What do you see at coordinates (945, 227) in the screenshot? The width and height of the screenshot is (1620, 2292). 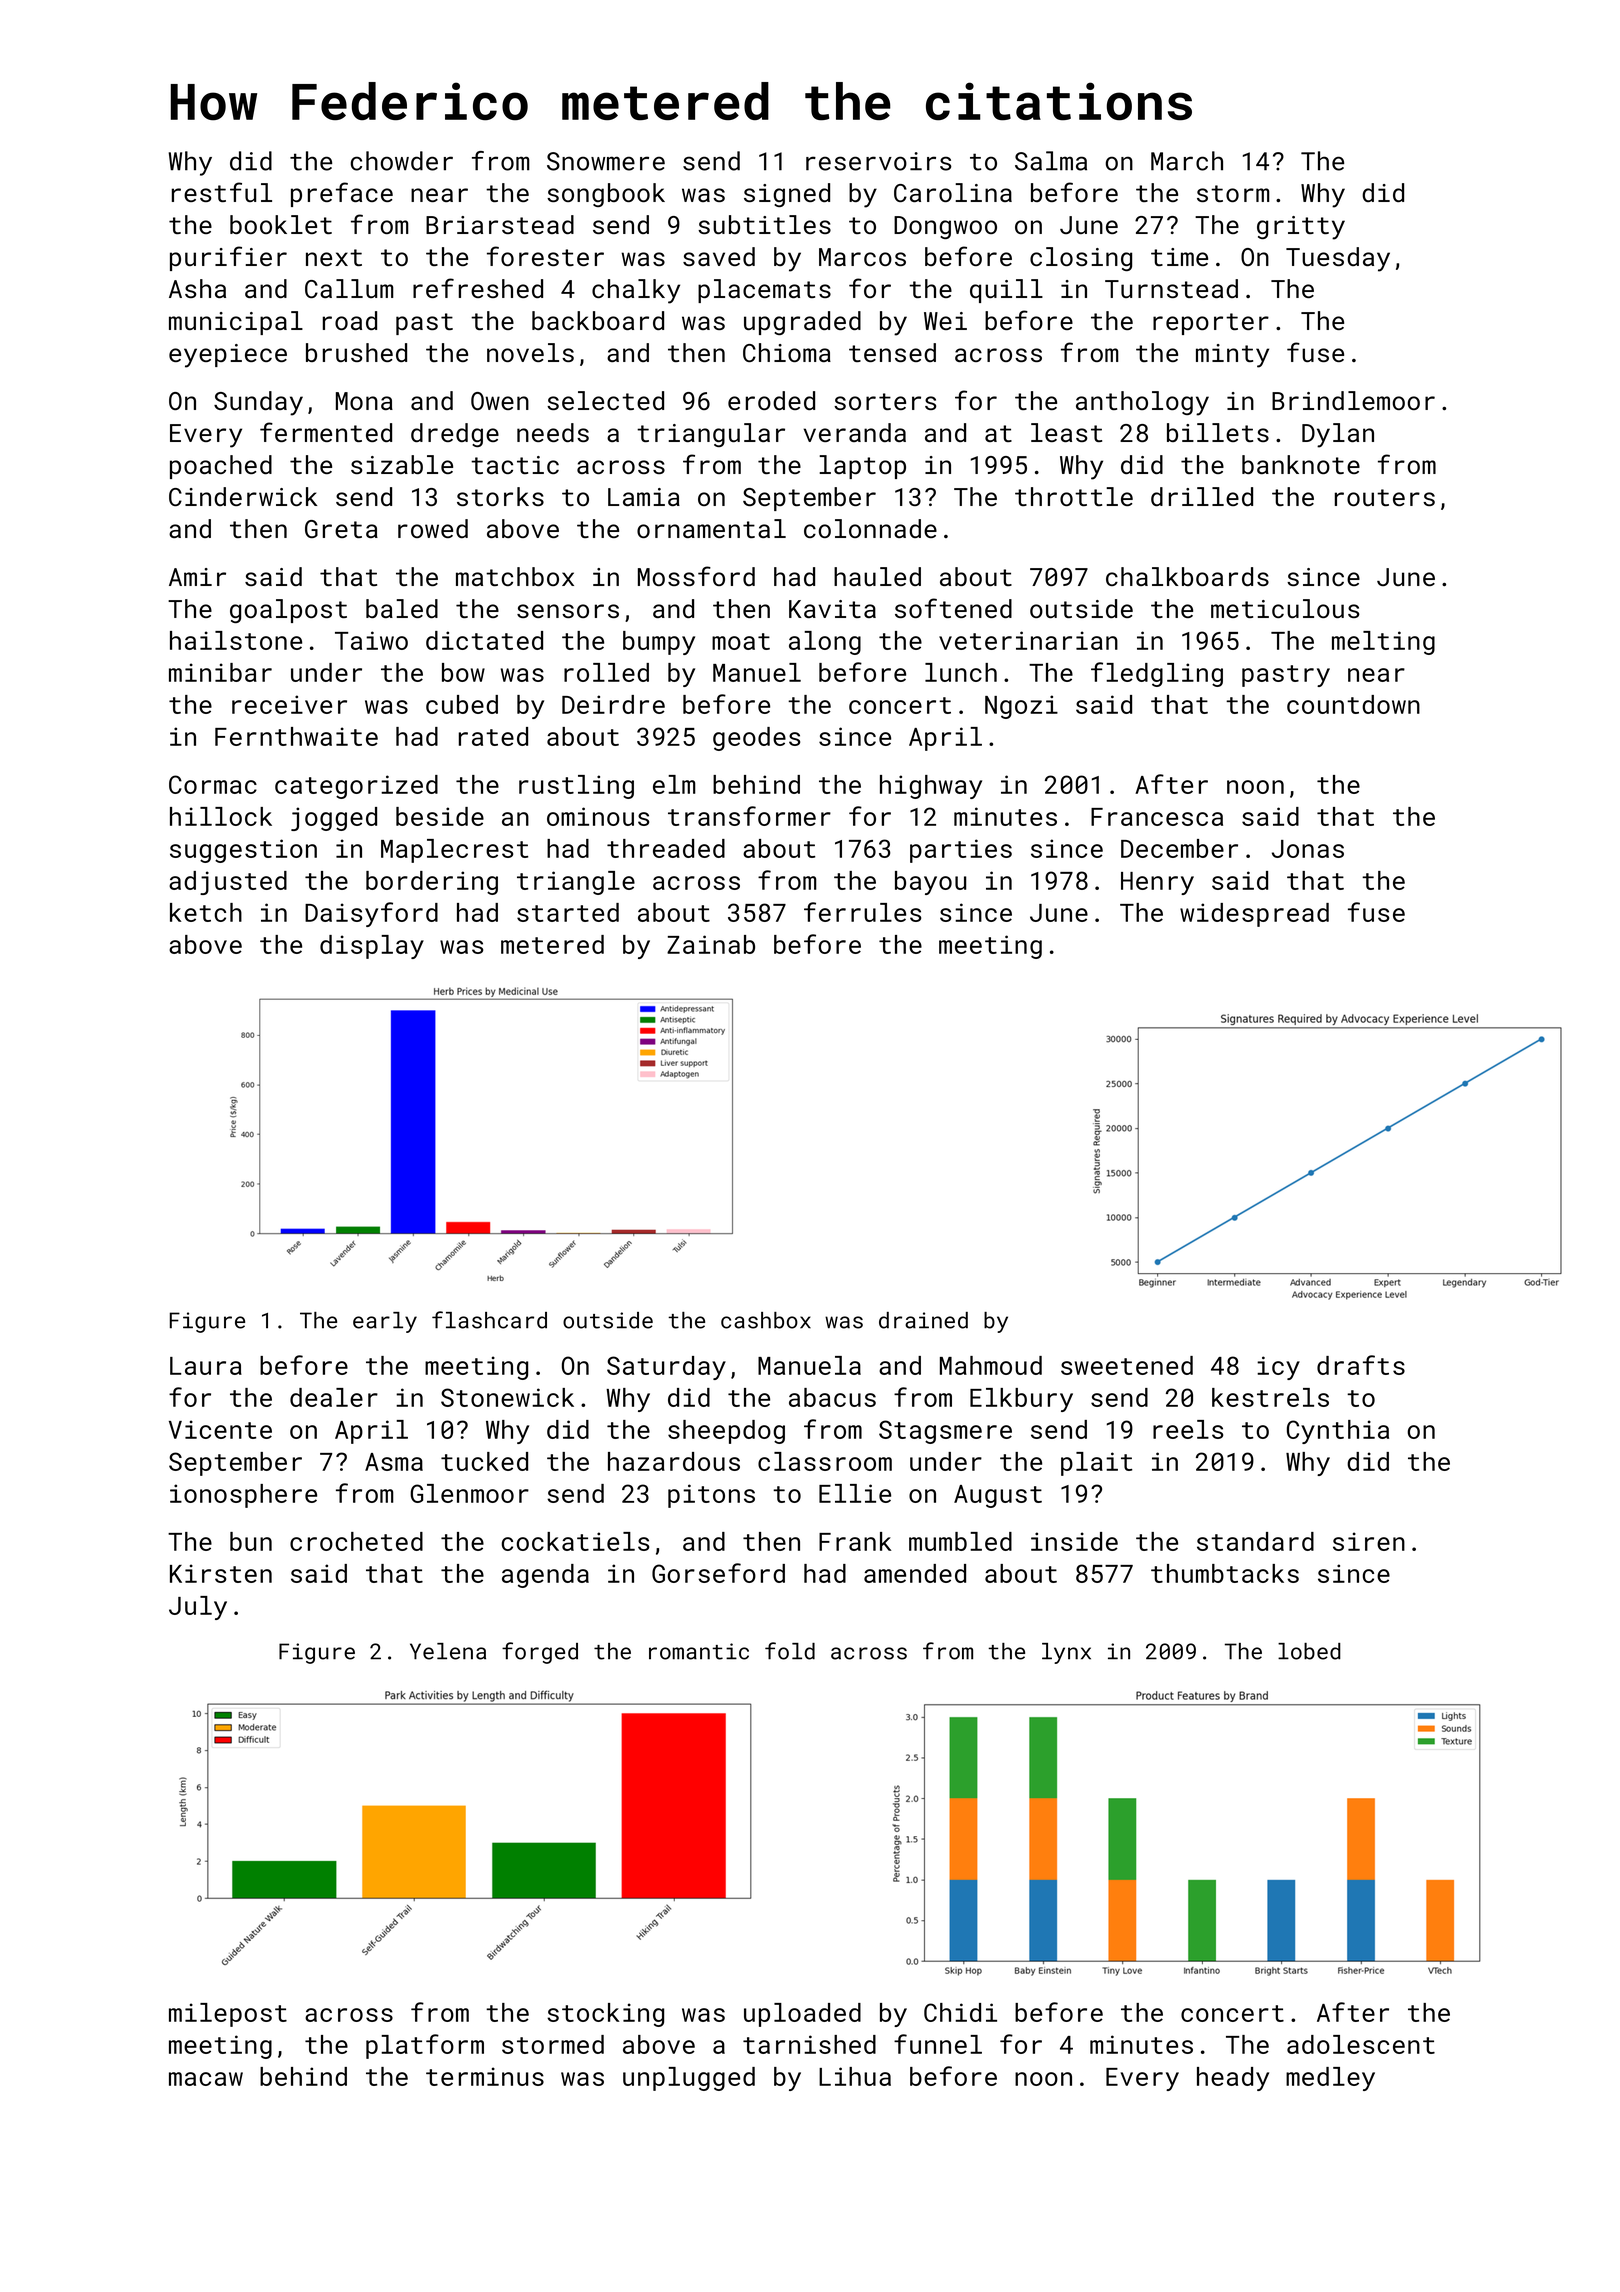 I see `Dongwoo` at bounding box center [945, 227].
